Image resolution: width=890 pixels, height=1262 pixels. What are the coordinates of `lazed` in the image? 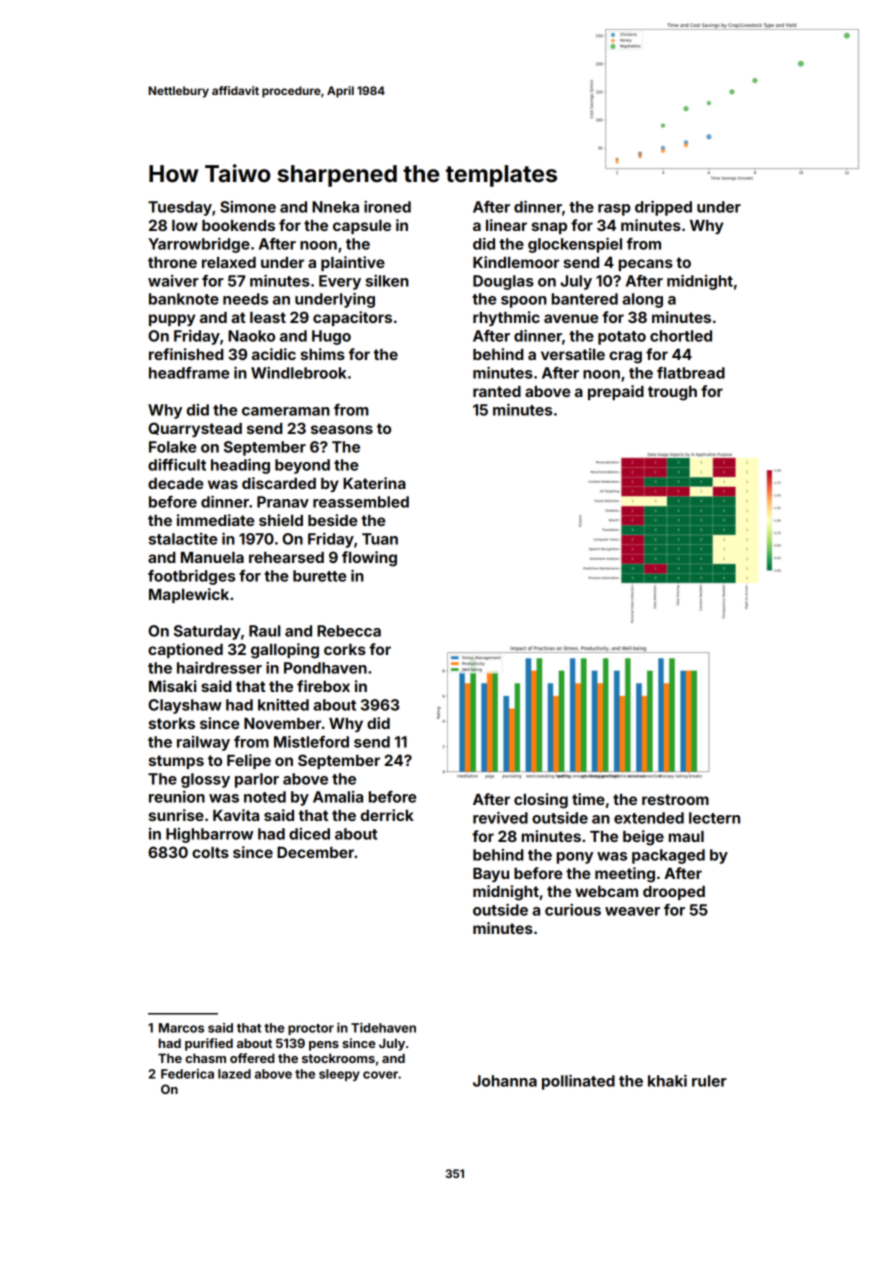 It's located at (234, 1074).
